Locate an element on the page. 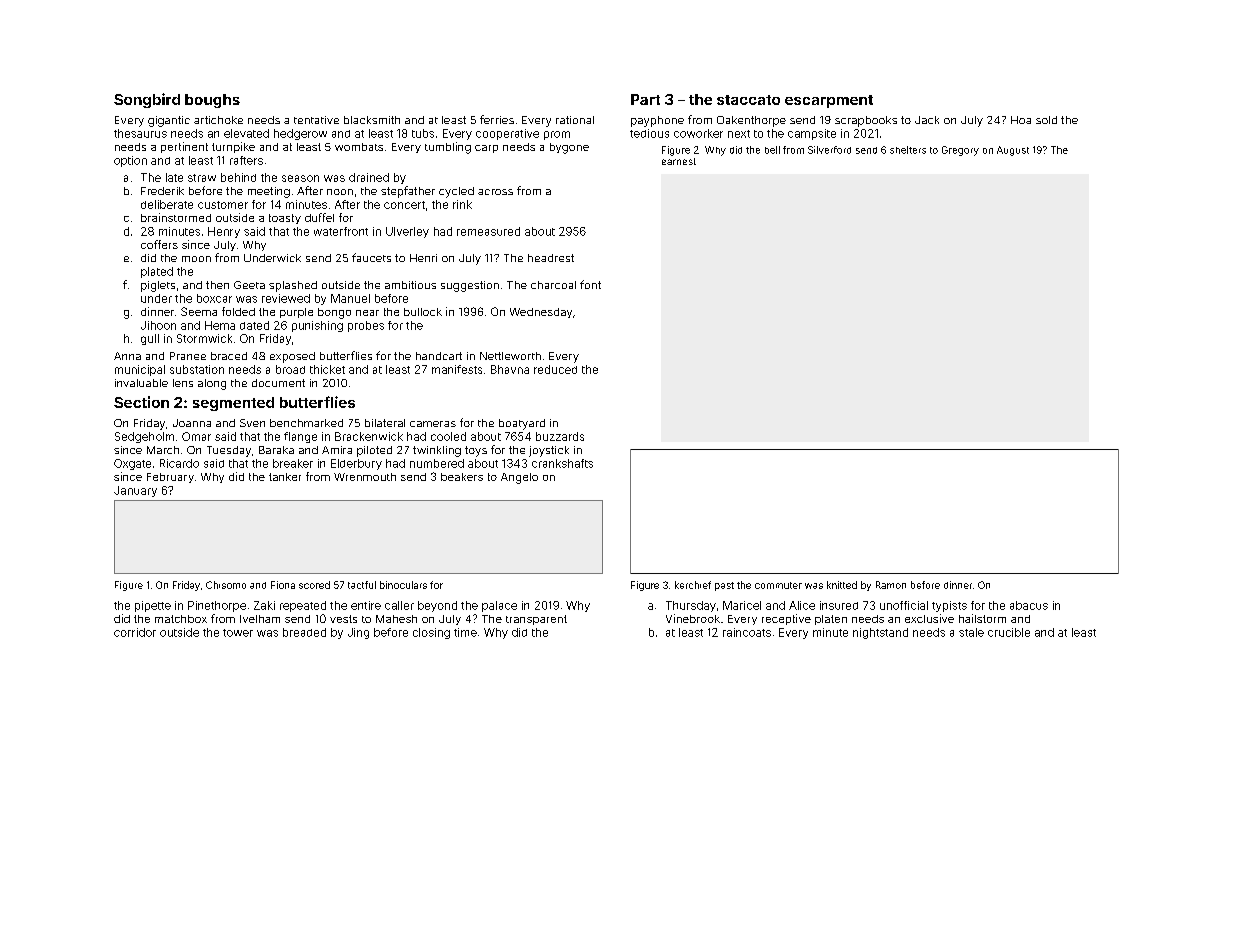 The height and width of the document is (952, 1233). font is located at coordinates (590, 284).
